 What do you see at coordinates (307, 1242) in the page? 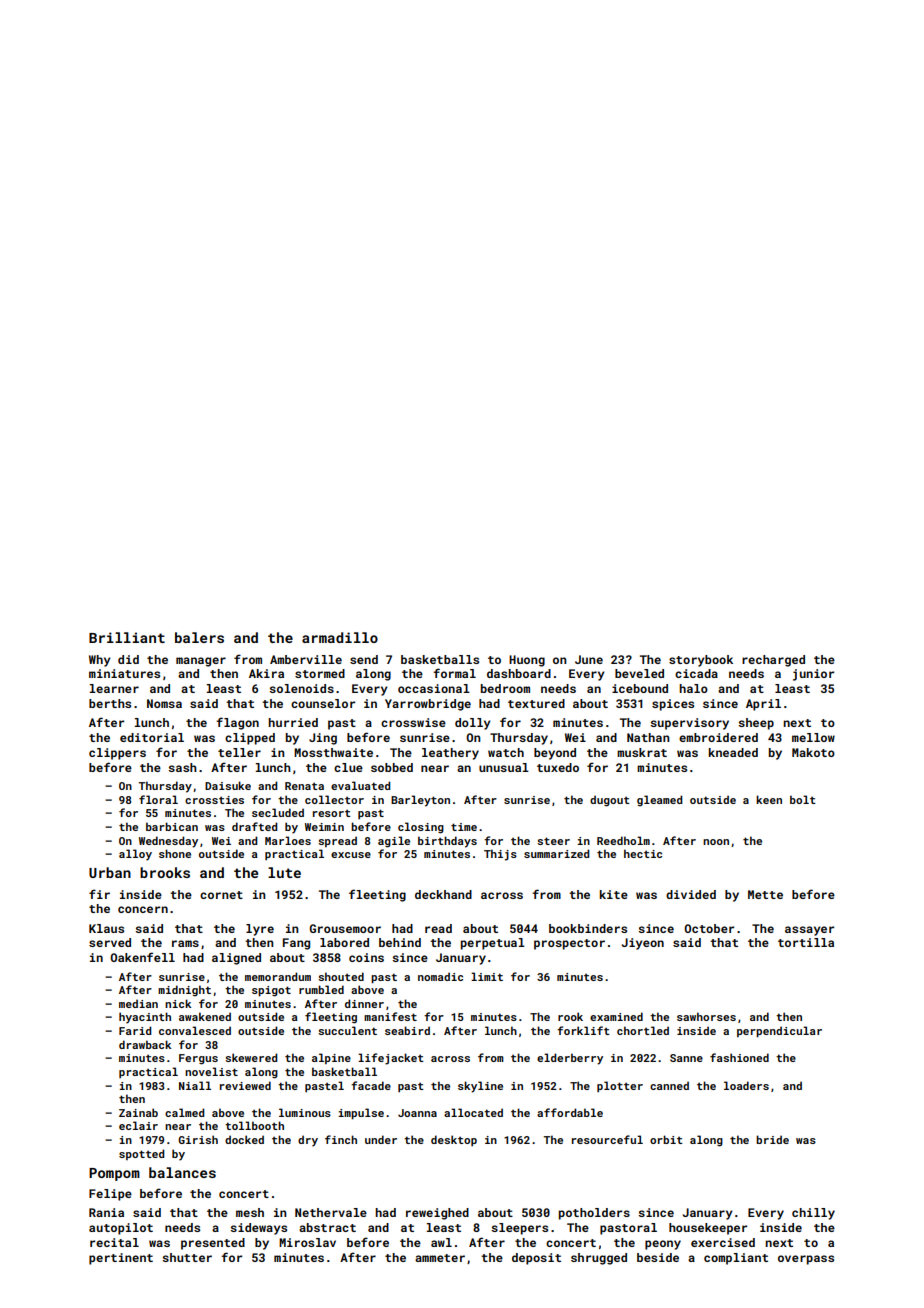
I see `Miroslav` at bounding box center [307, 1242].
